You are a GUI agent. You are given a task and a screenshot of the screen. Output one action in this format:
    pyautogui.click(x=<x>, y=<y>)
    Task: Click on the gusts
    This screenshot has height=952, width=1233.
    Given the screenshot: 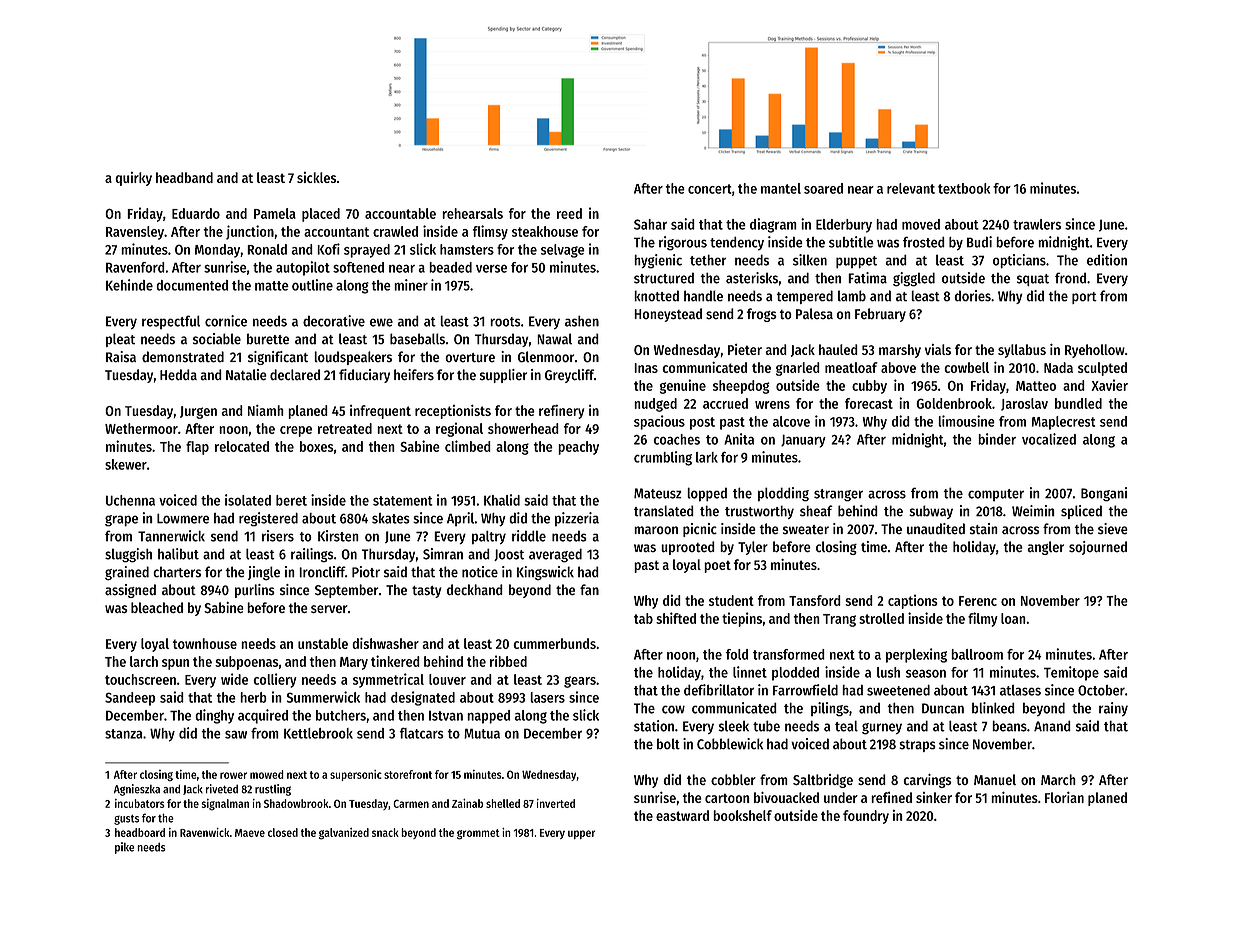 What is the action you would take?
    pyautogui.click(x=126, y=820)
